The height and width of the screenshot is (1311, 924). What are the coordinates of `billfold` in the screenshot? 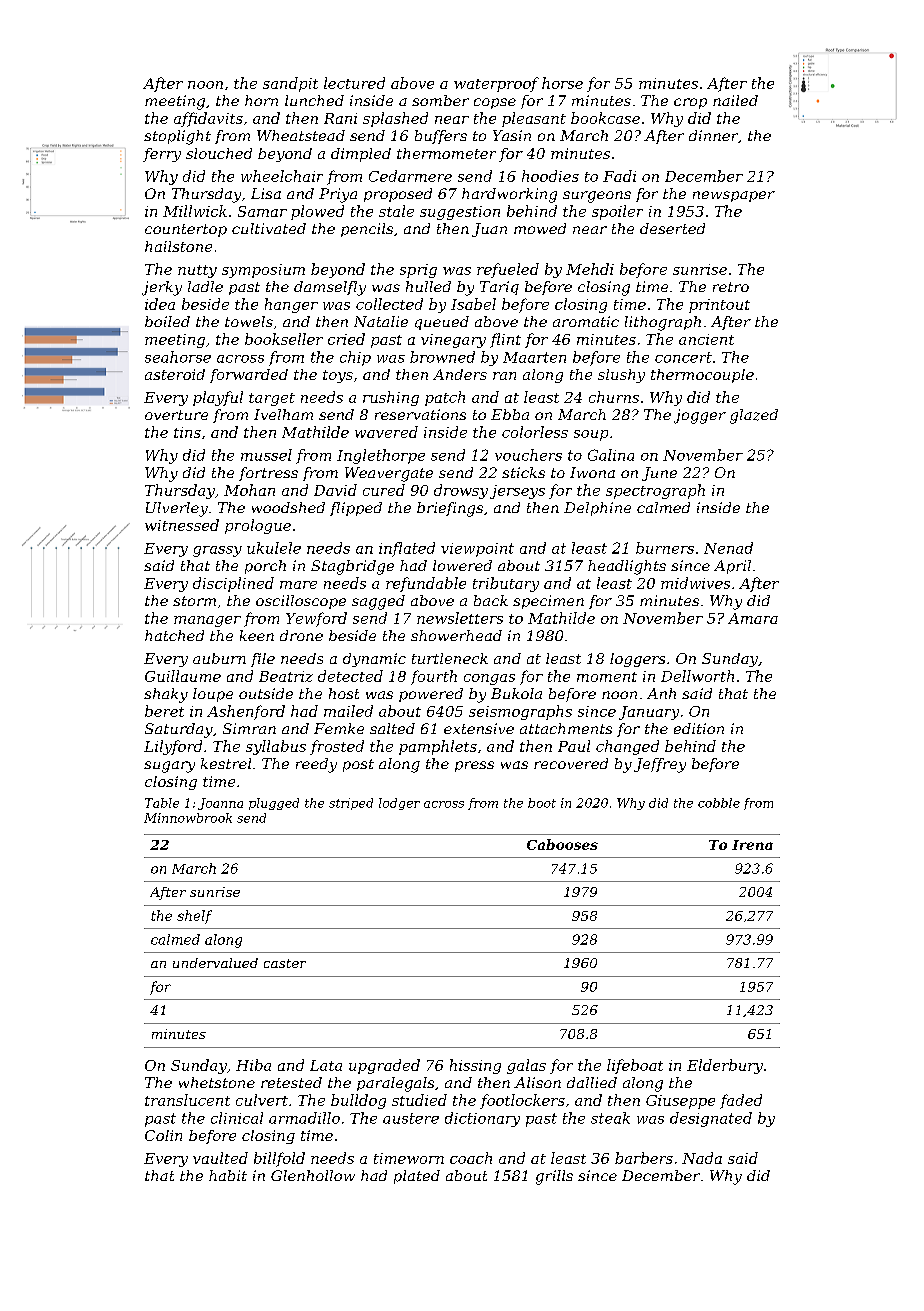 It's located at (279, 1159).
